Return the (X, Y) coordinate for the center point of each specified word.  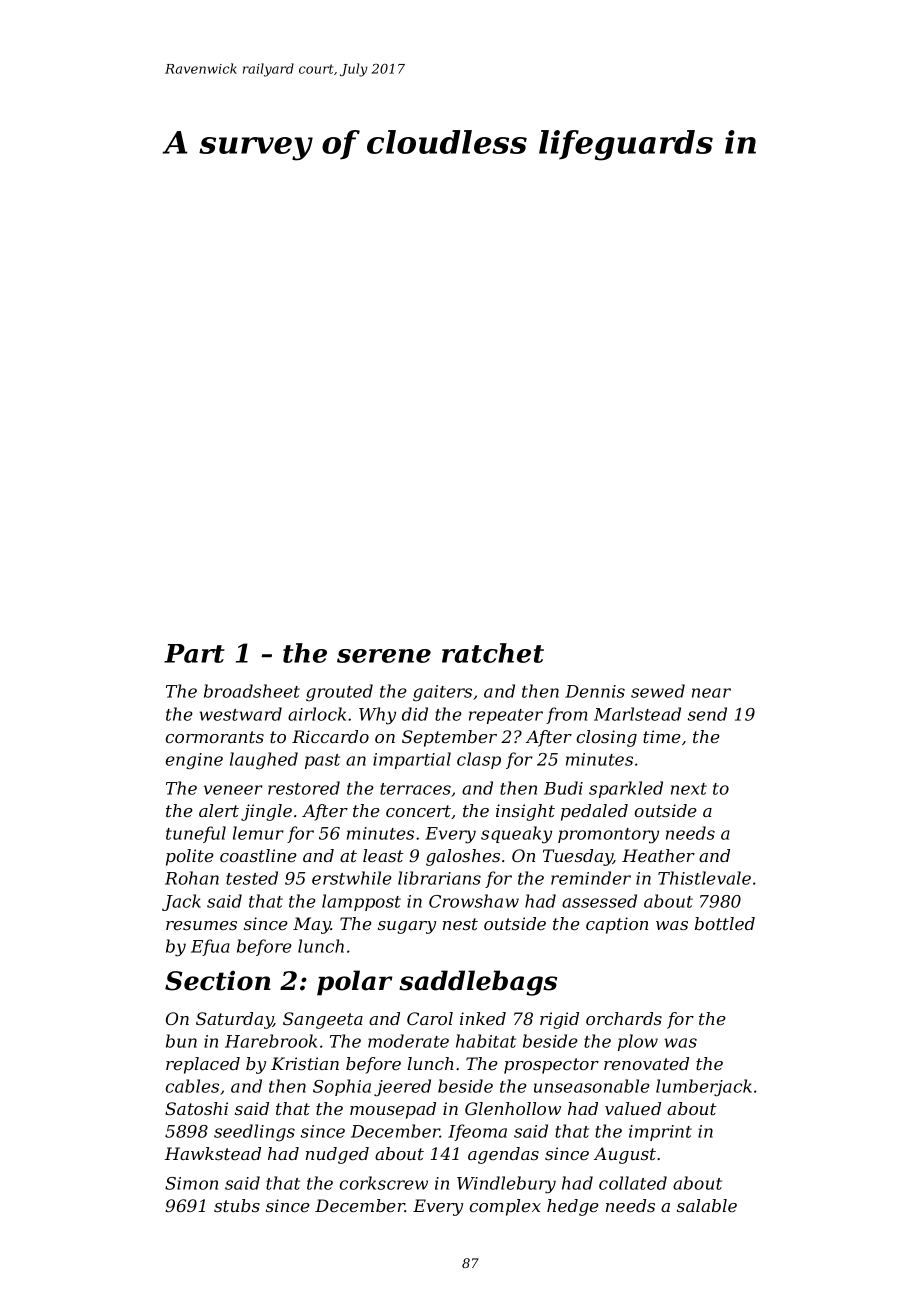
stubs (237, 1205)
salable (707, 1205)
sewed (658, 691)
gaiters (442, 693)
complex (505, 1207)
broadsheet (252, 691)
